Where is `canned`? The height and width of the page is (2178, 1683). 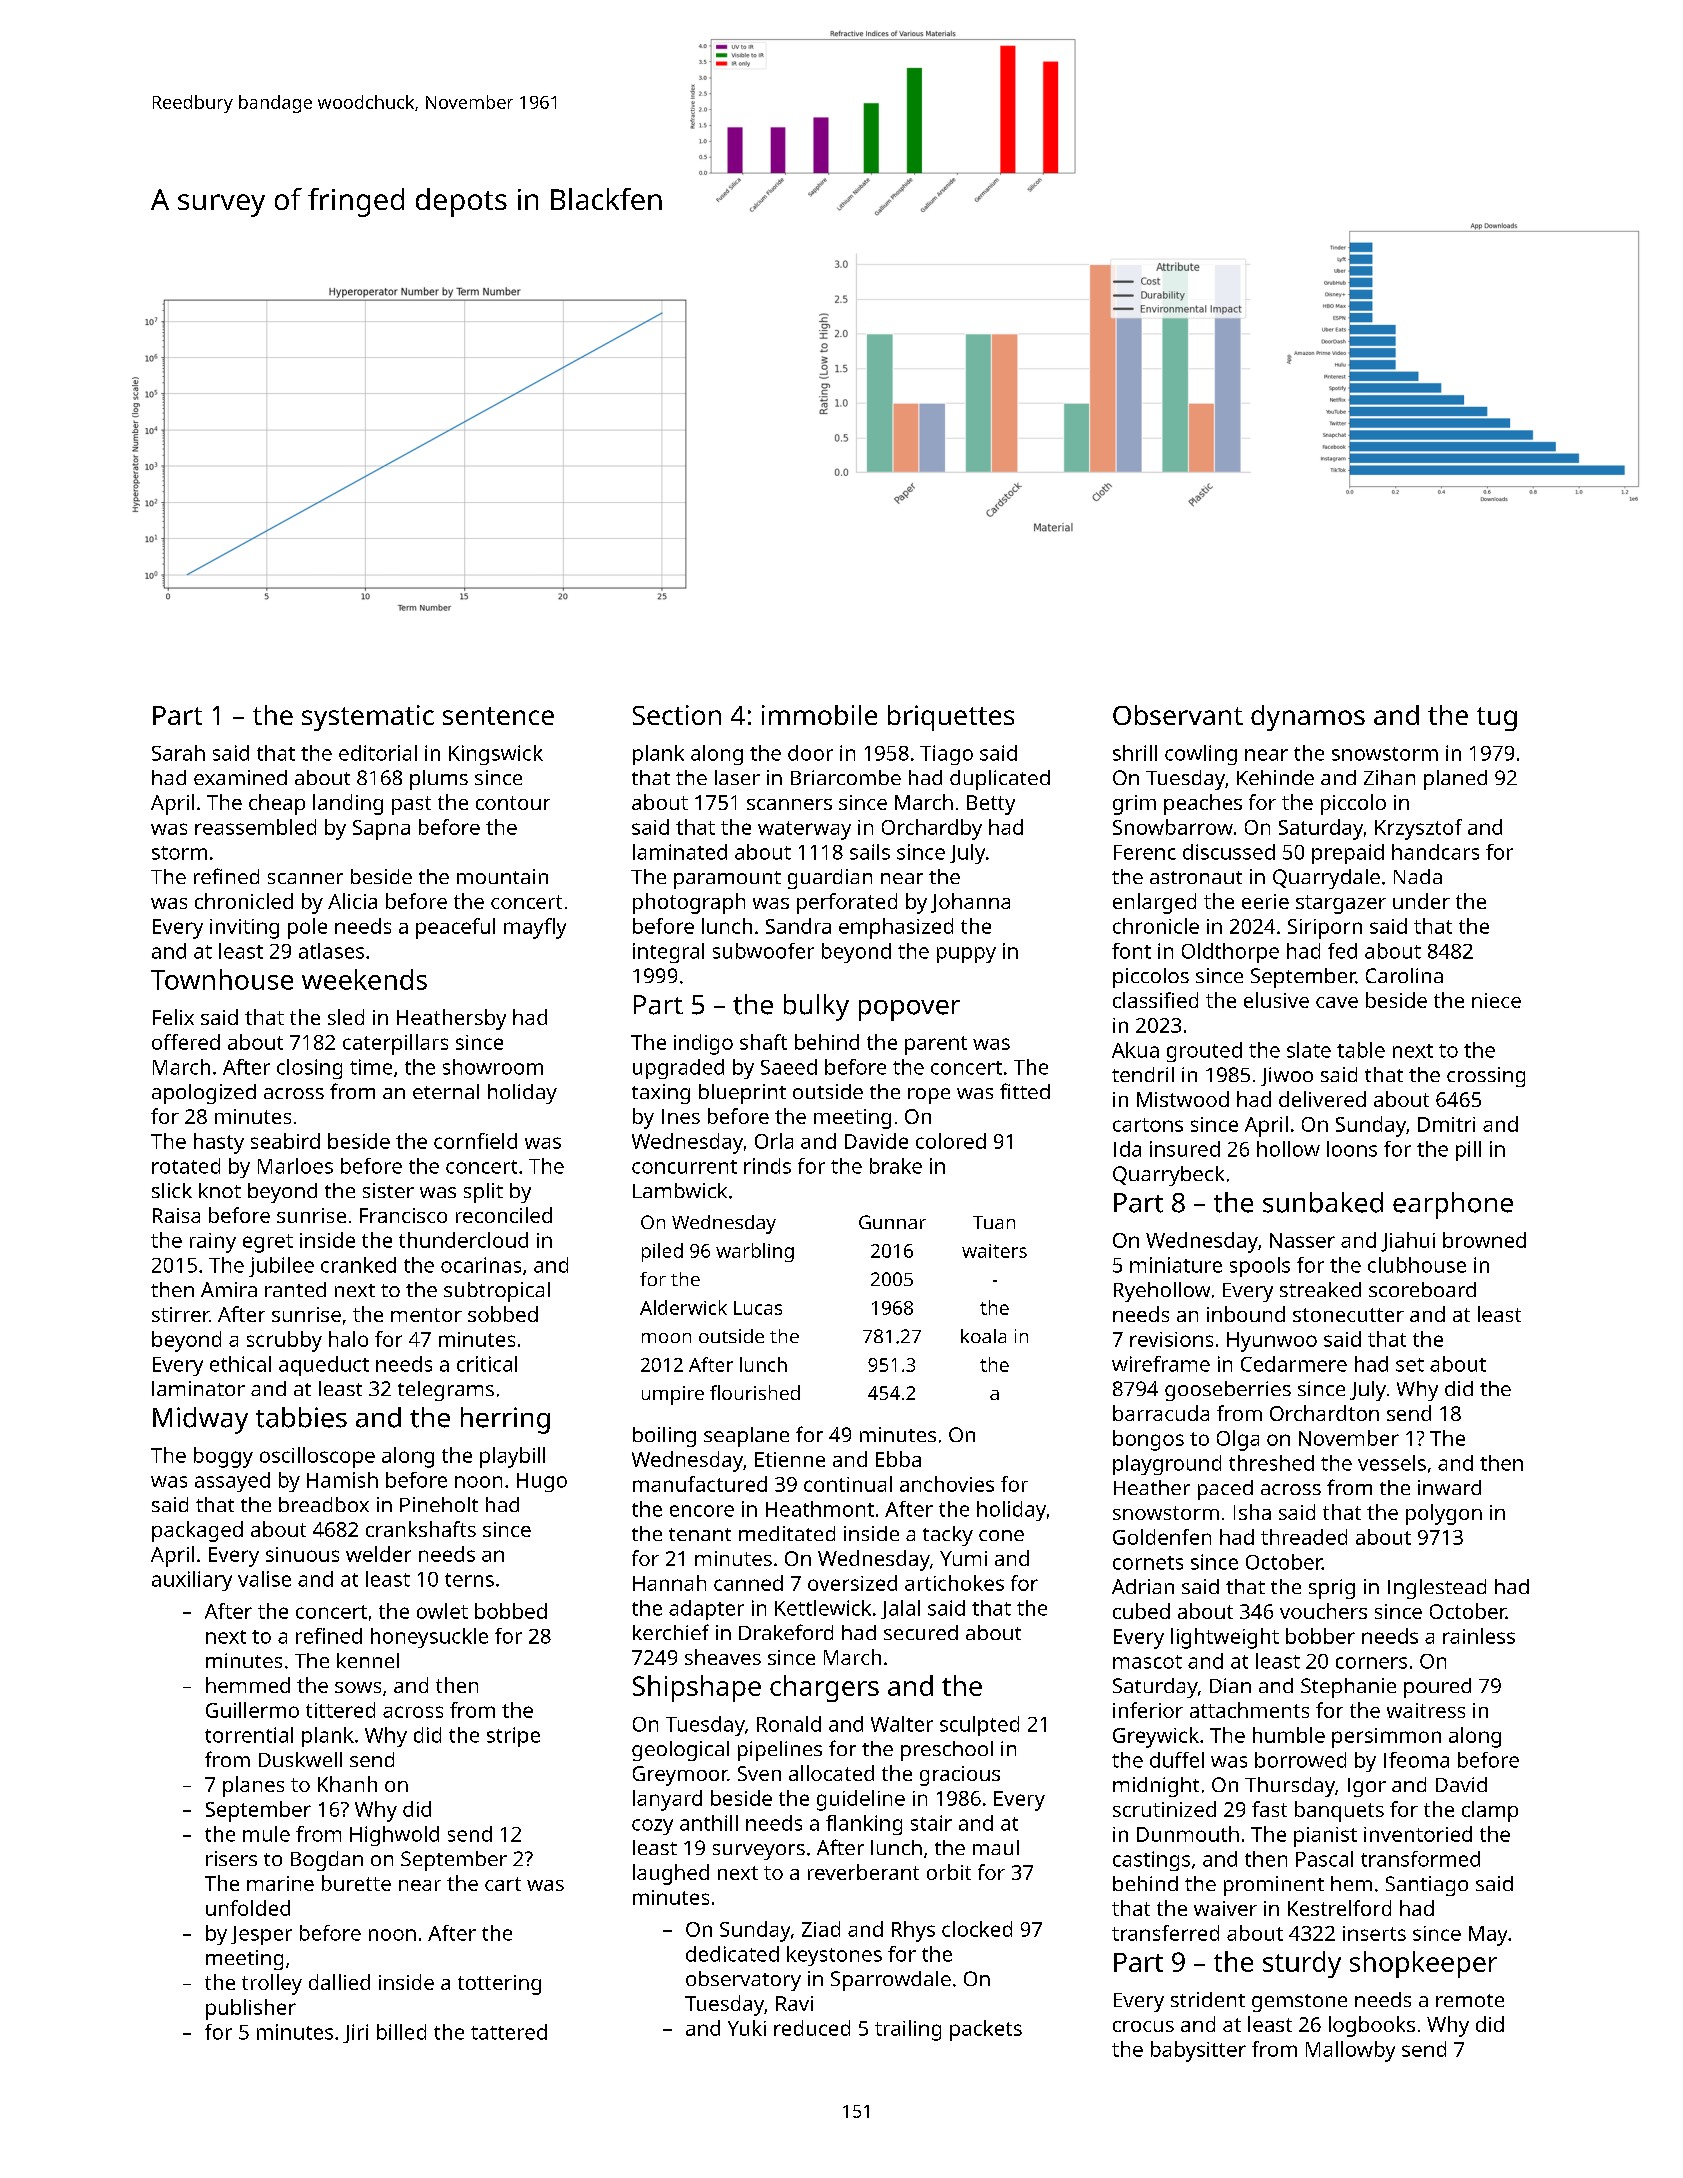
canned is located at coordinates (748, 1583).
